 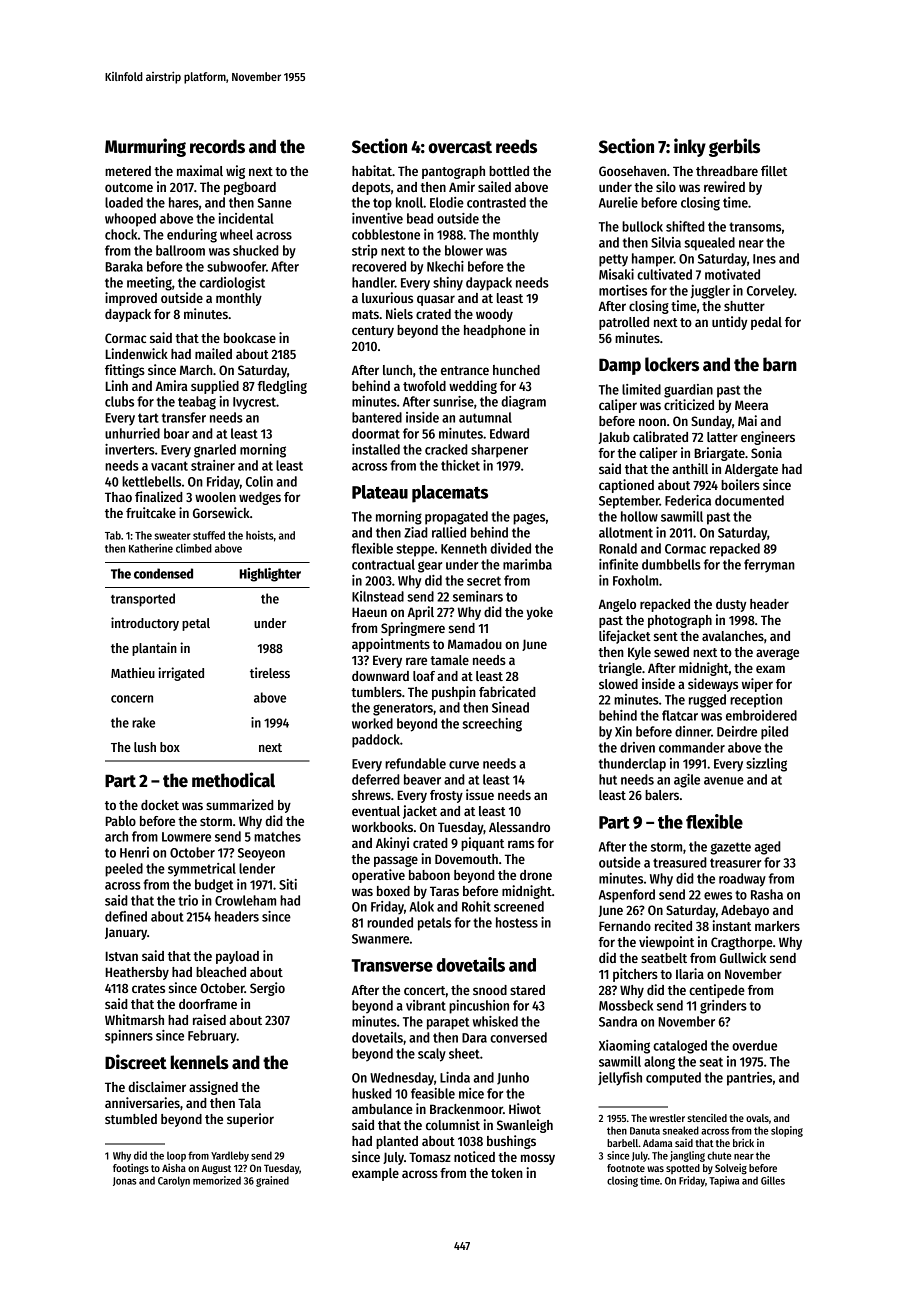 What do you see at coordinates (724, 1181) in the screenshot?
I see `Tapiwa` at bounding box center [724, 1181].
